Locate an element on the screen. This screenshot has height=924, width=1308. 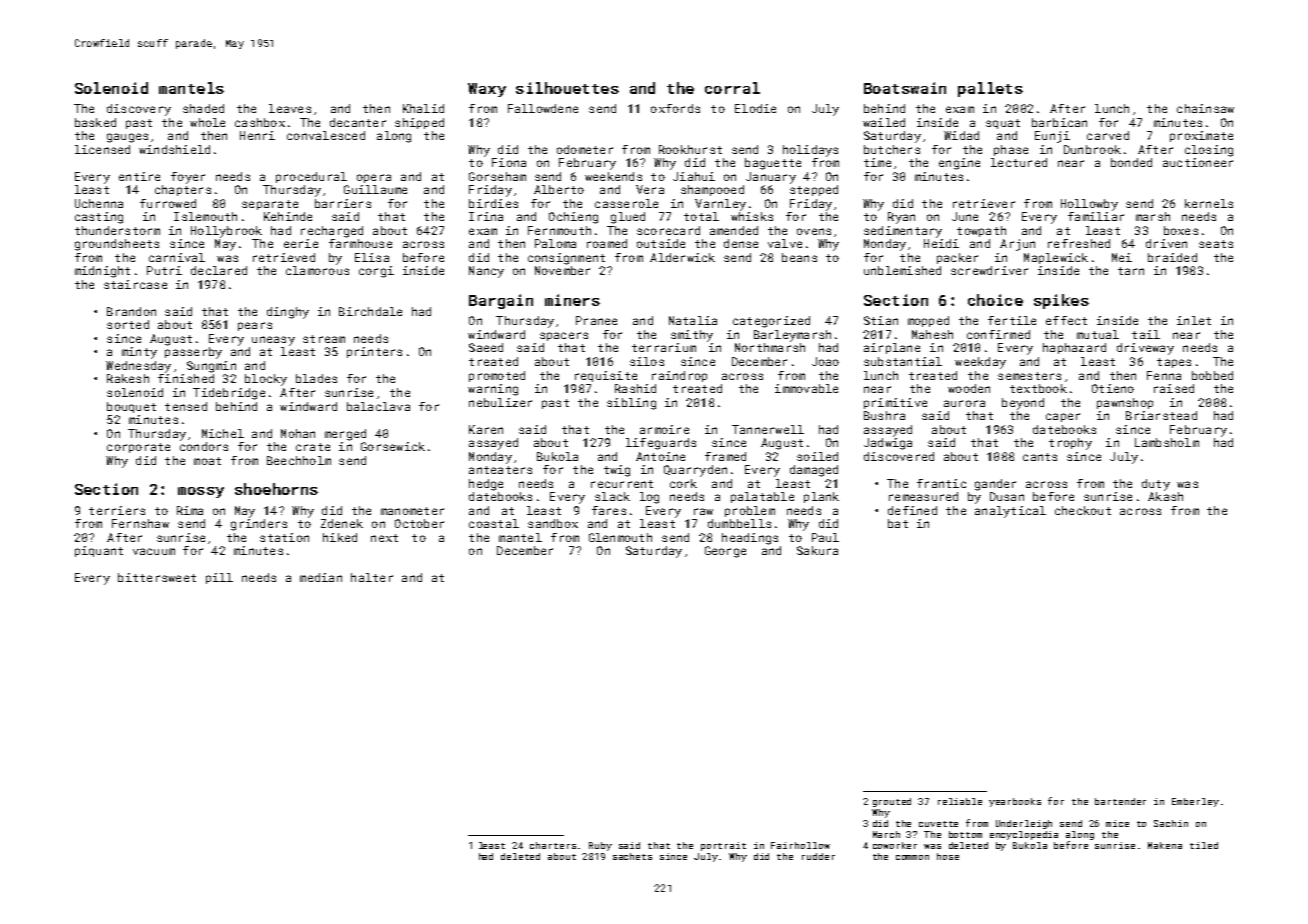
inlet is located at coordinates (1194, 320).
